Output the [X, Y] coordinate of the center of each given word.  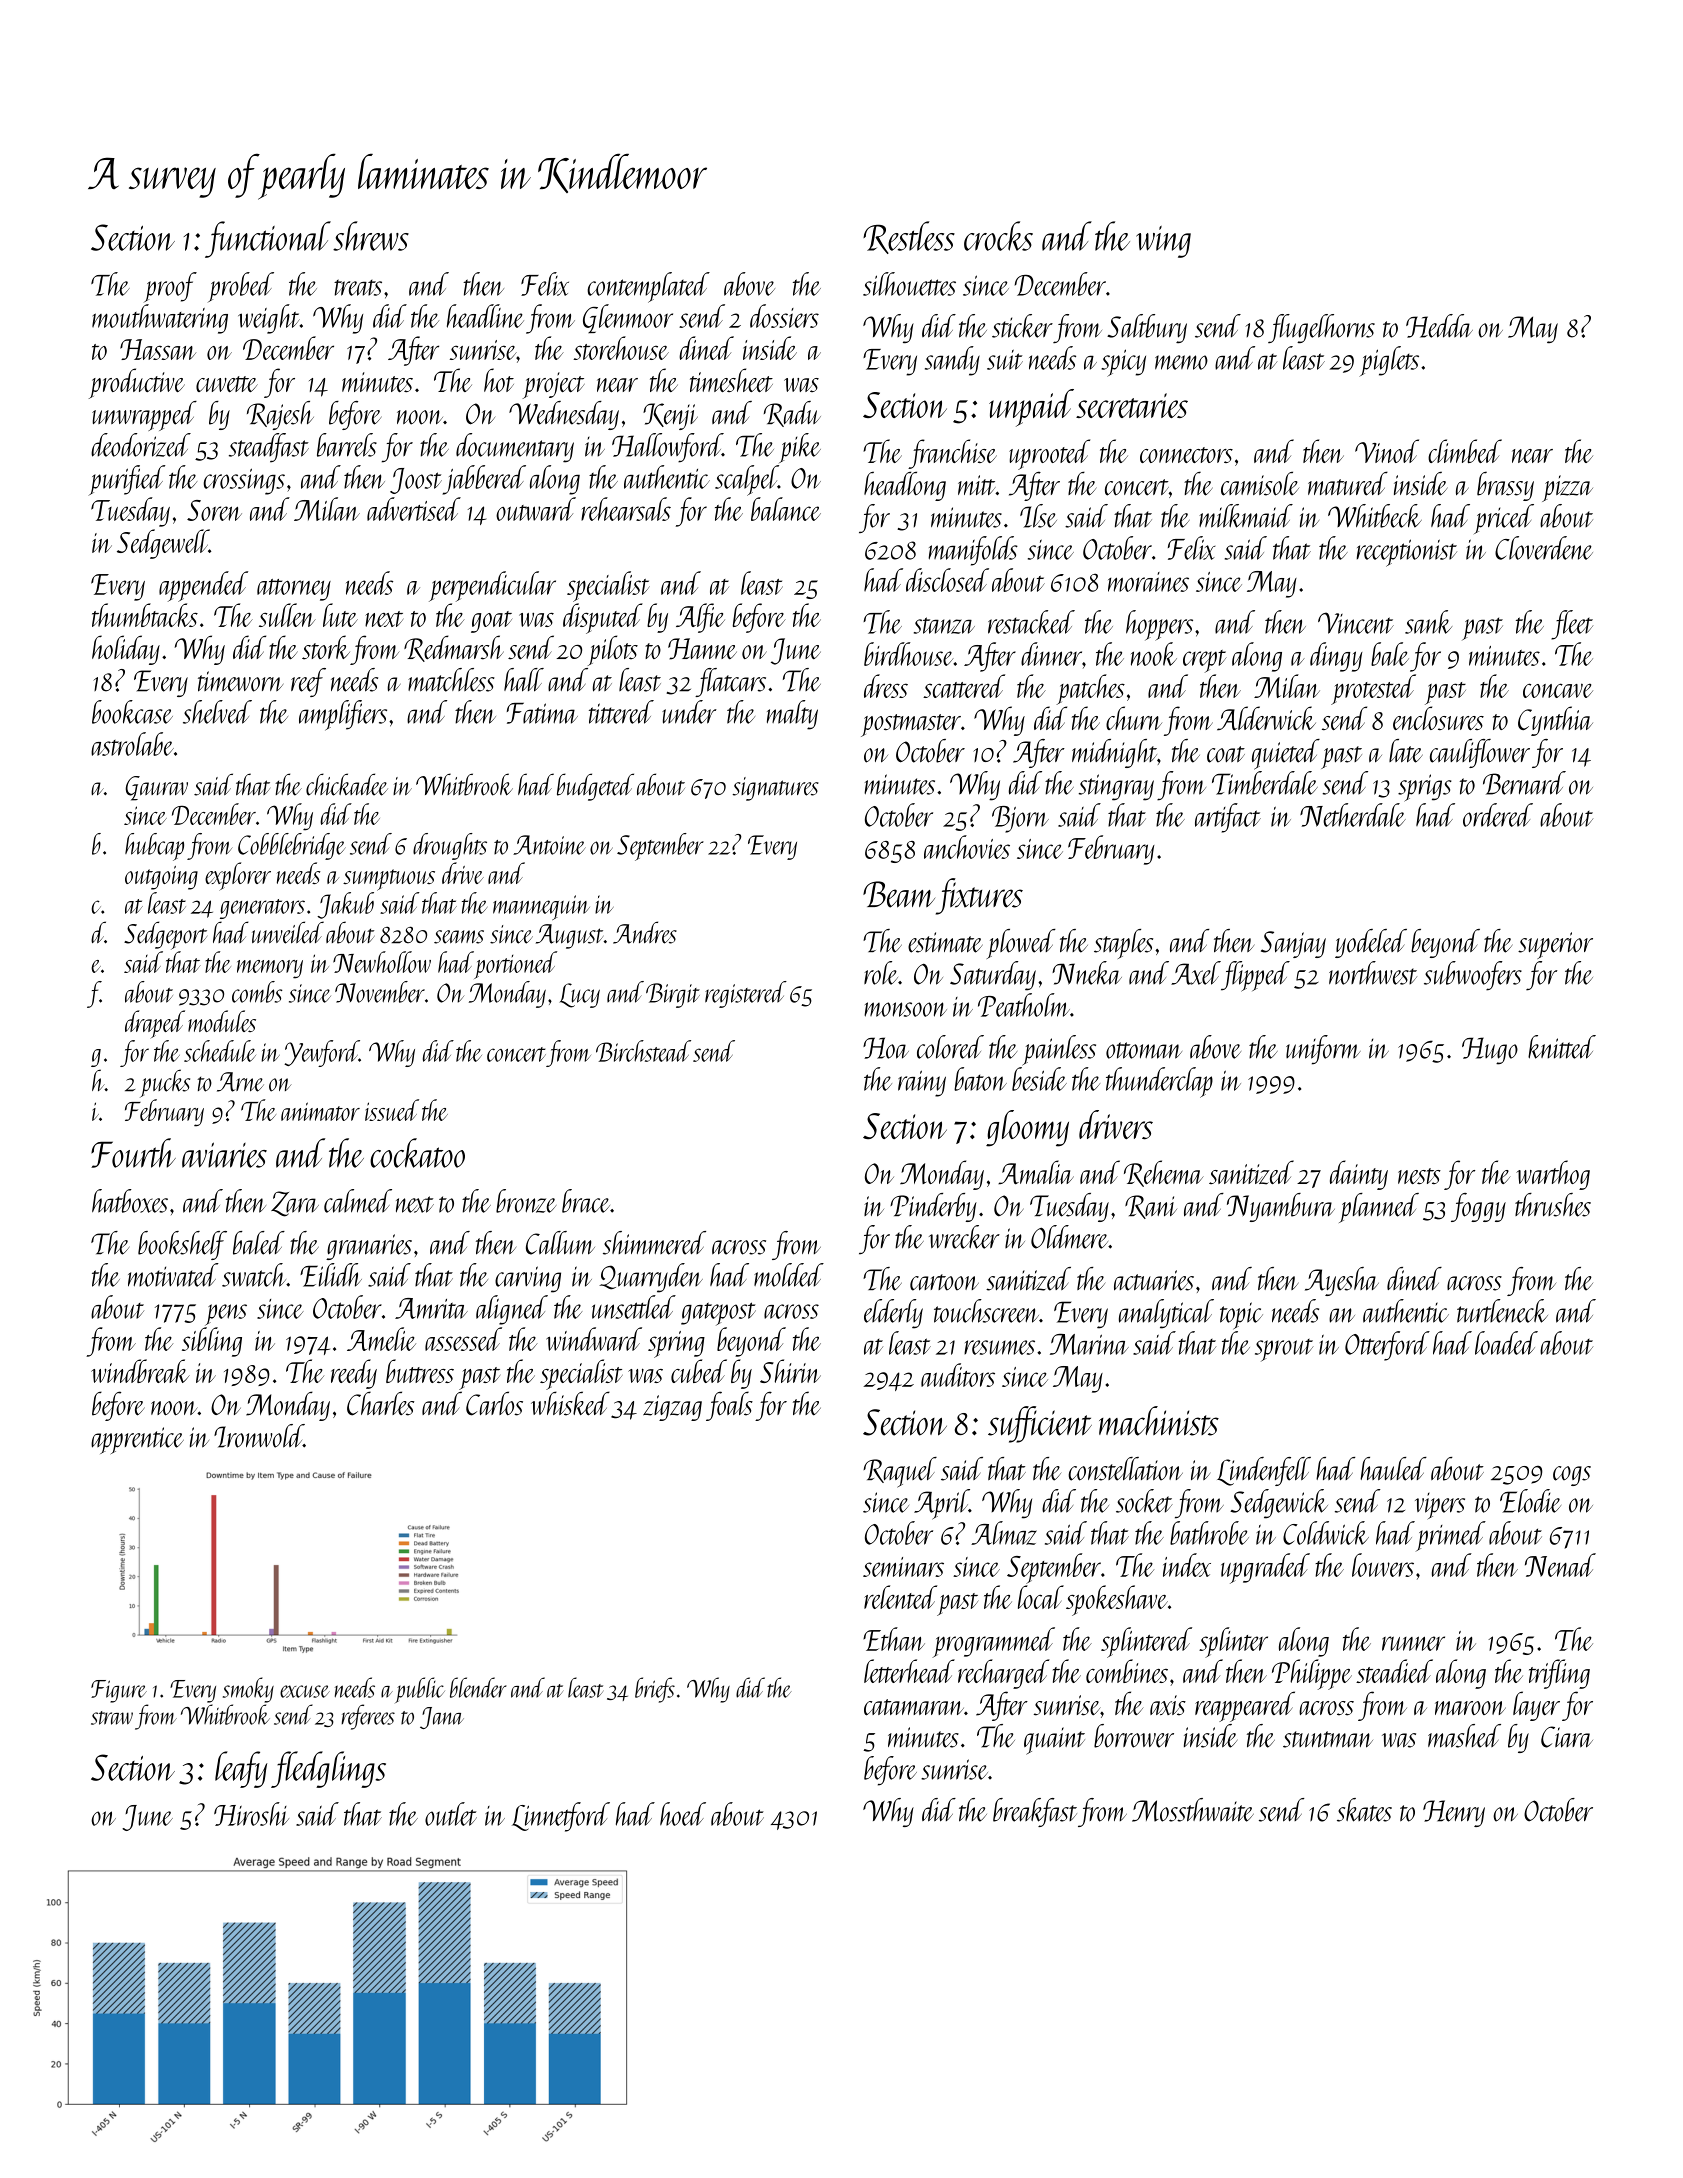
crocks [998, 236]
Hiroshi [251, 1814]
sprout [1284, 1350]
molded [789, 1275]
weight [269, 319]
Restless [909, 237]
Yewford [321, 1053]
